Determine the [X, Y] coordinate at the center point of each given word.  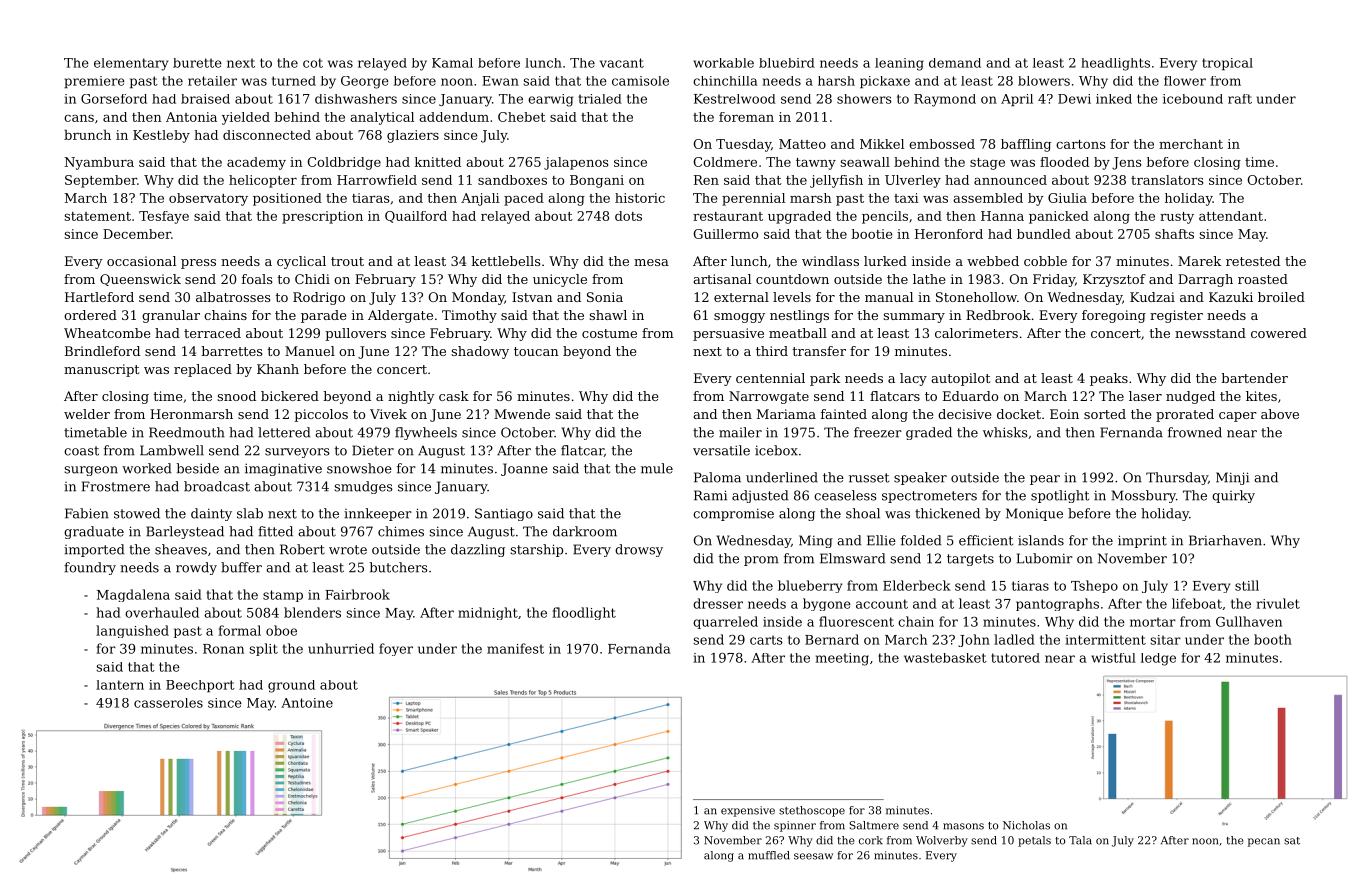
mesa [651, 262]
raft [1240, 99]
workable [723, 63]
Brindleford [102, 351]
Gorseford [114, 99]
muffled [769, 855]
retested [1253, 261]
